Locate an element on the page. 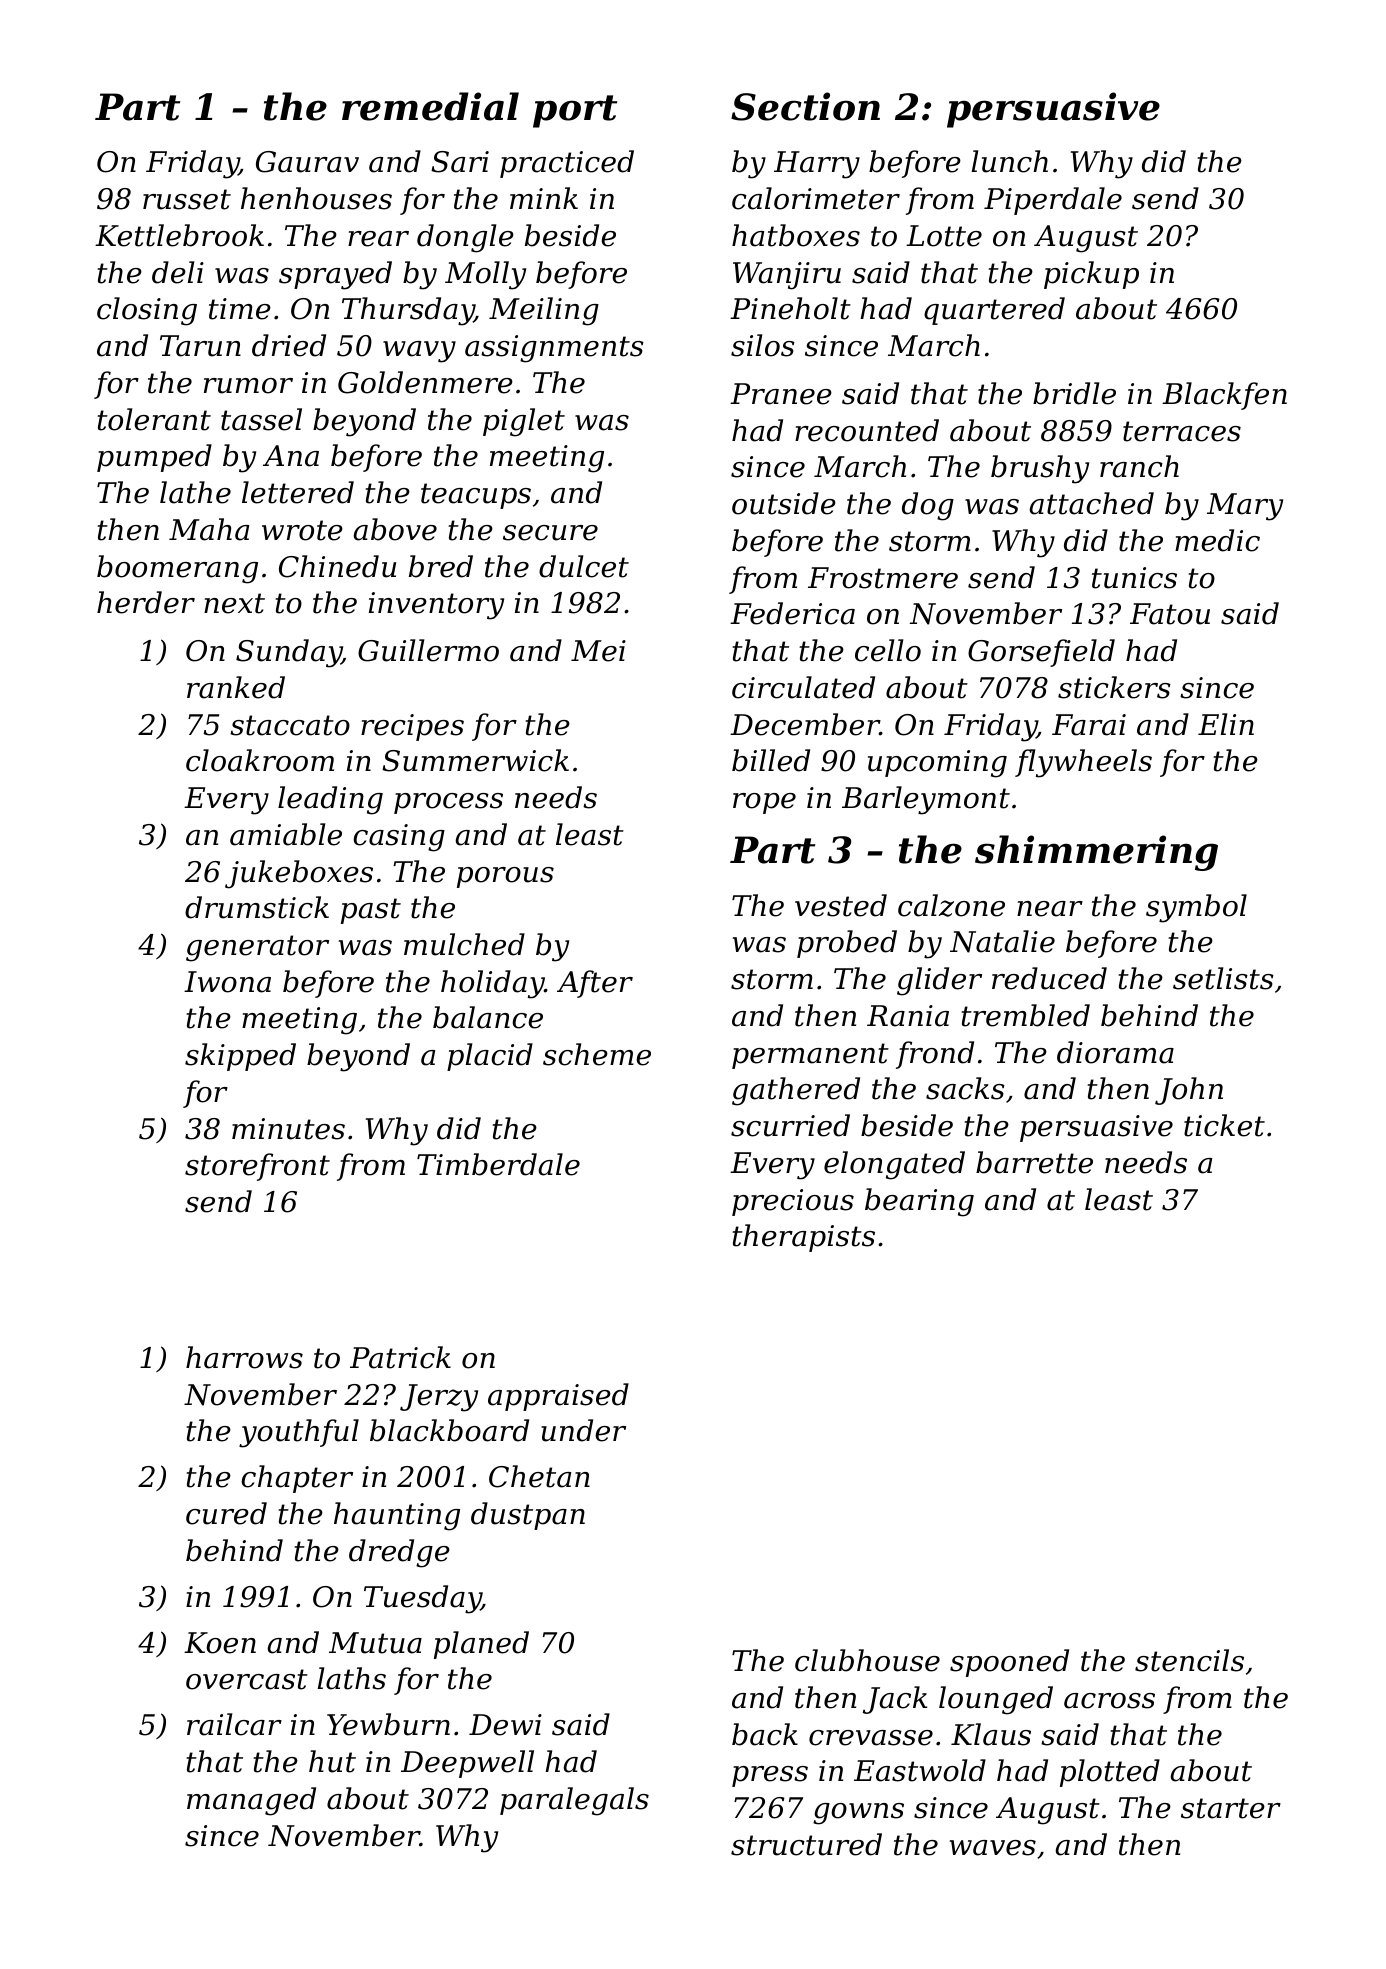 This image has height=1969, width=1386. dredge is located at coordinates (399, 1553).
